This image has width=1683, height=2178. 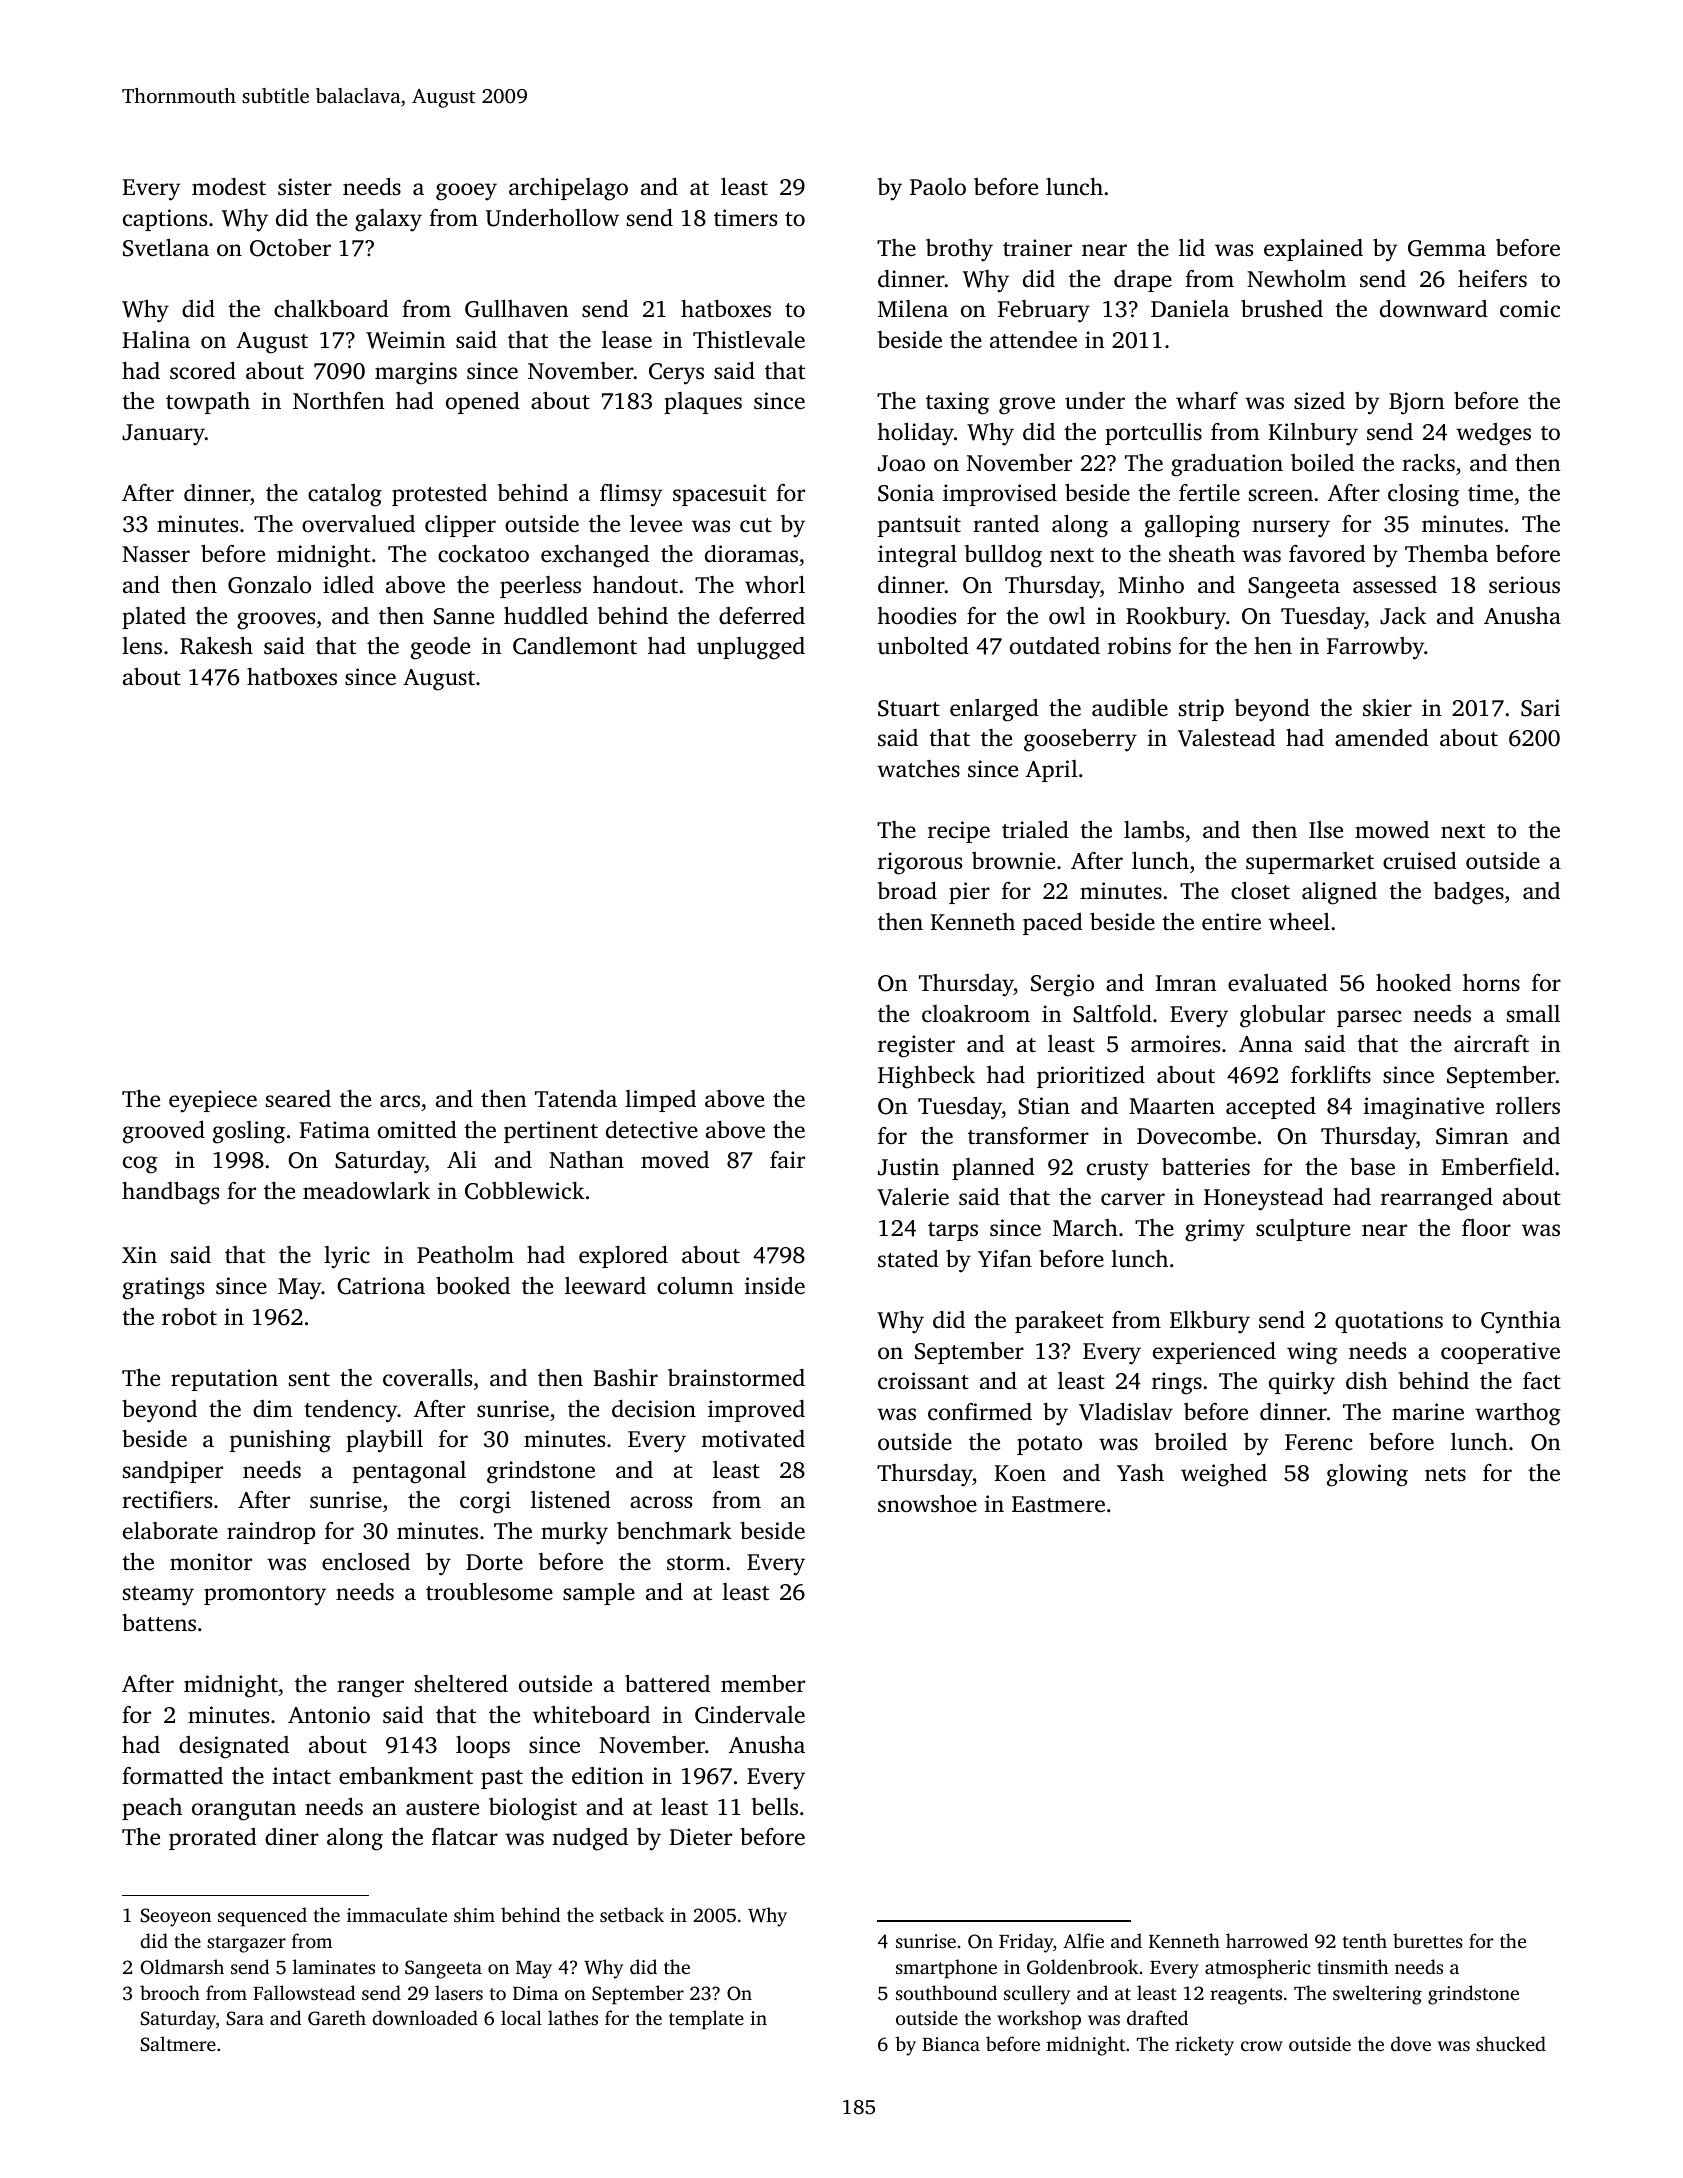 What do you see at coordinates (951, 2044) in the image?
I see `Bianca` at bounding box center [951, 2044].
